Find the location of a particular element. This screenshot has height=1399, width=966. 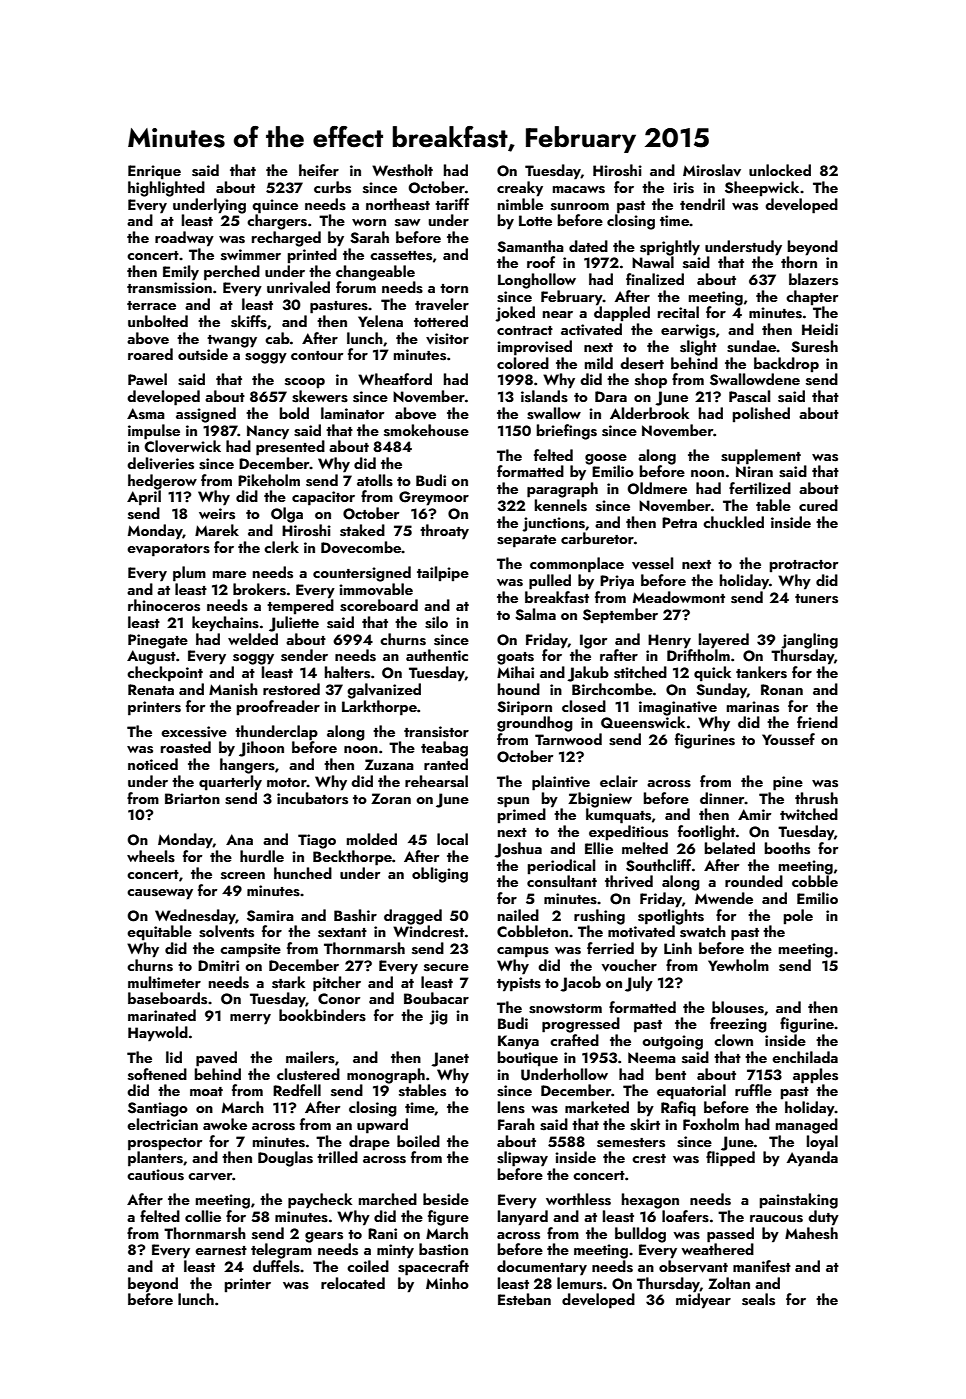

Miroslav is located at coordinates (712, 170).
